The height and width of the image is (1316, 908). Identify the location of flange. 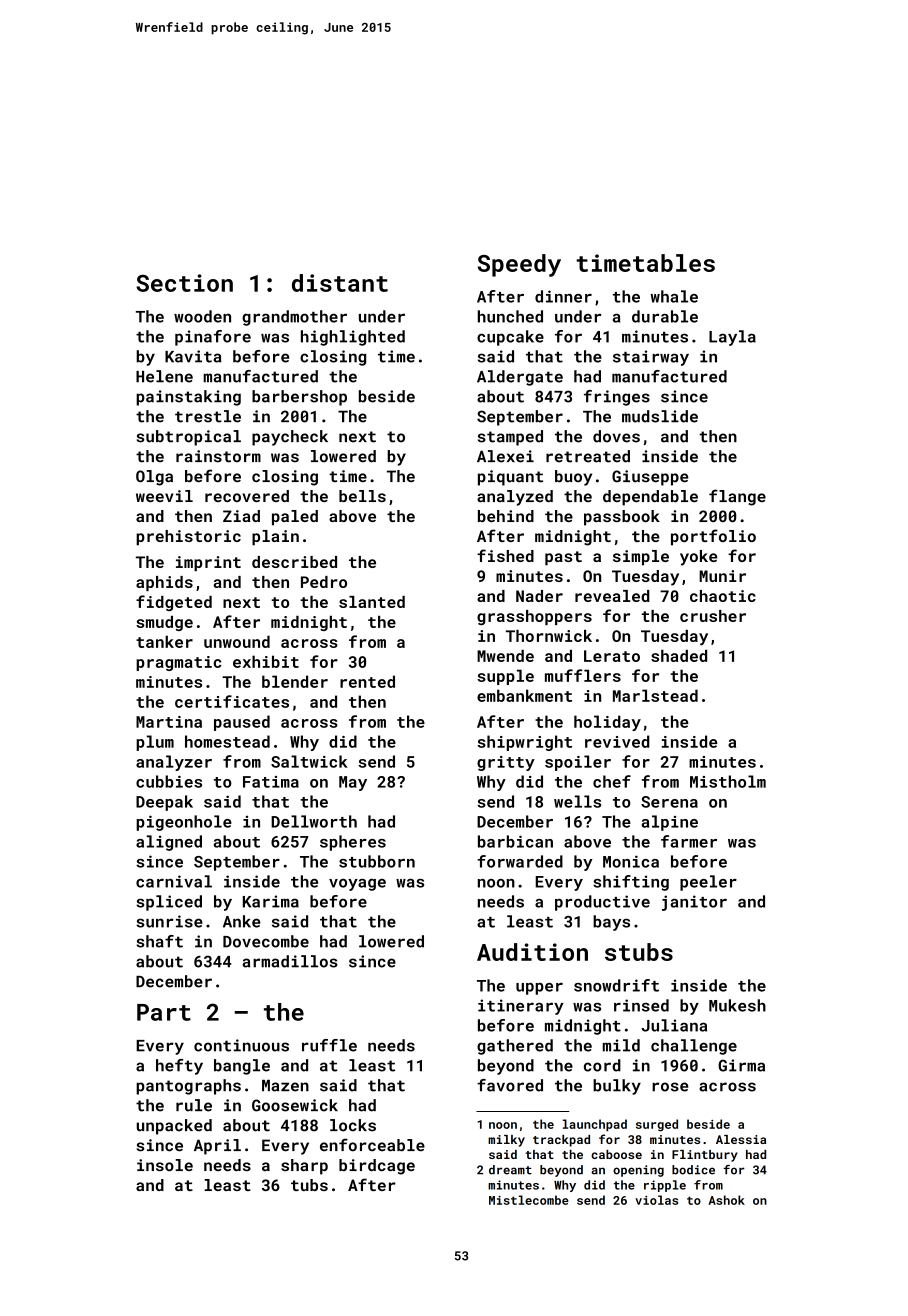
(737, 497).
